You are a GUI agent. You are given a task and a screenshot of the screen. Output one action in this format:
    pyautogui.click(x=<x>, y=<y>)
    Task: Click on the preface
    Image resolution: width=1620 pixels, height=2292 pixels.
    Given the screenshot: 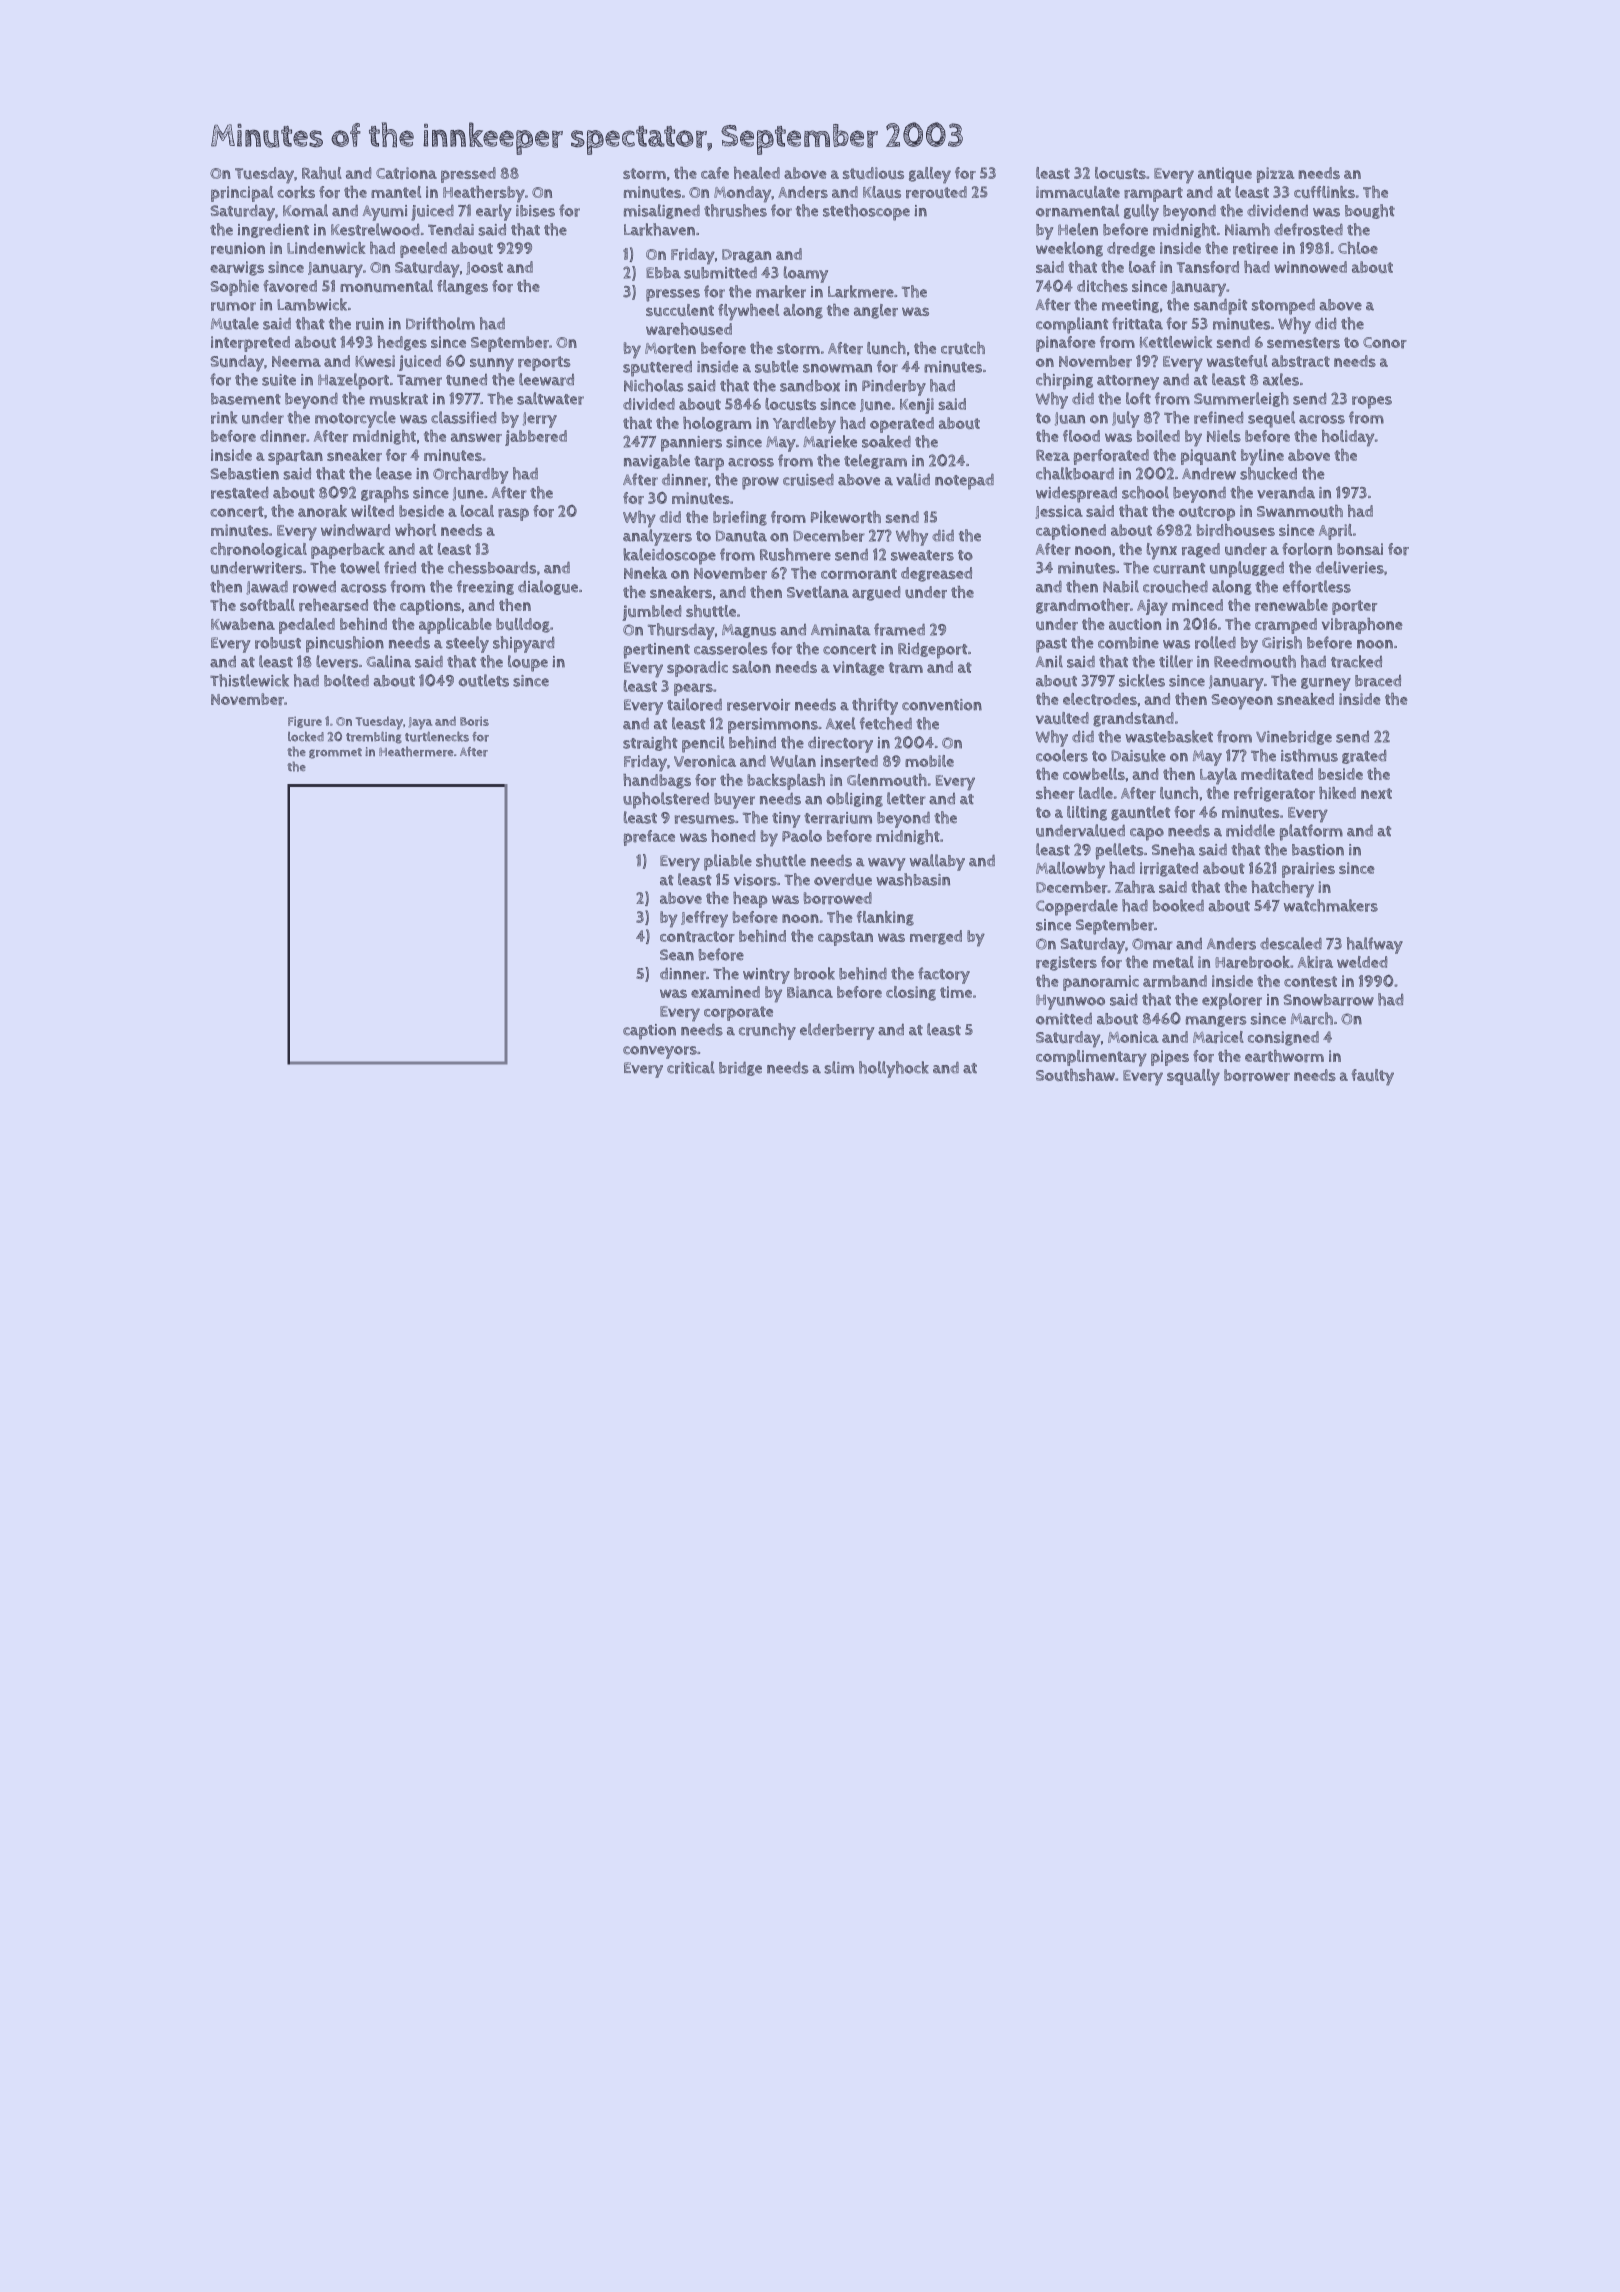 What is the action you would take?
    pyautogui.click(x=649, y=838)
